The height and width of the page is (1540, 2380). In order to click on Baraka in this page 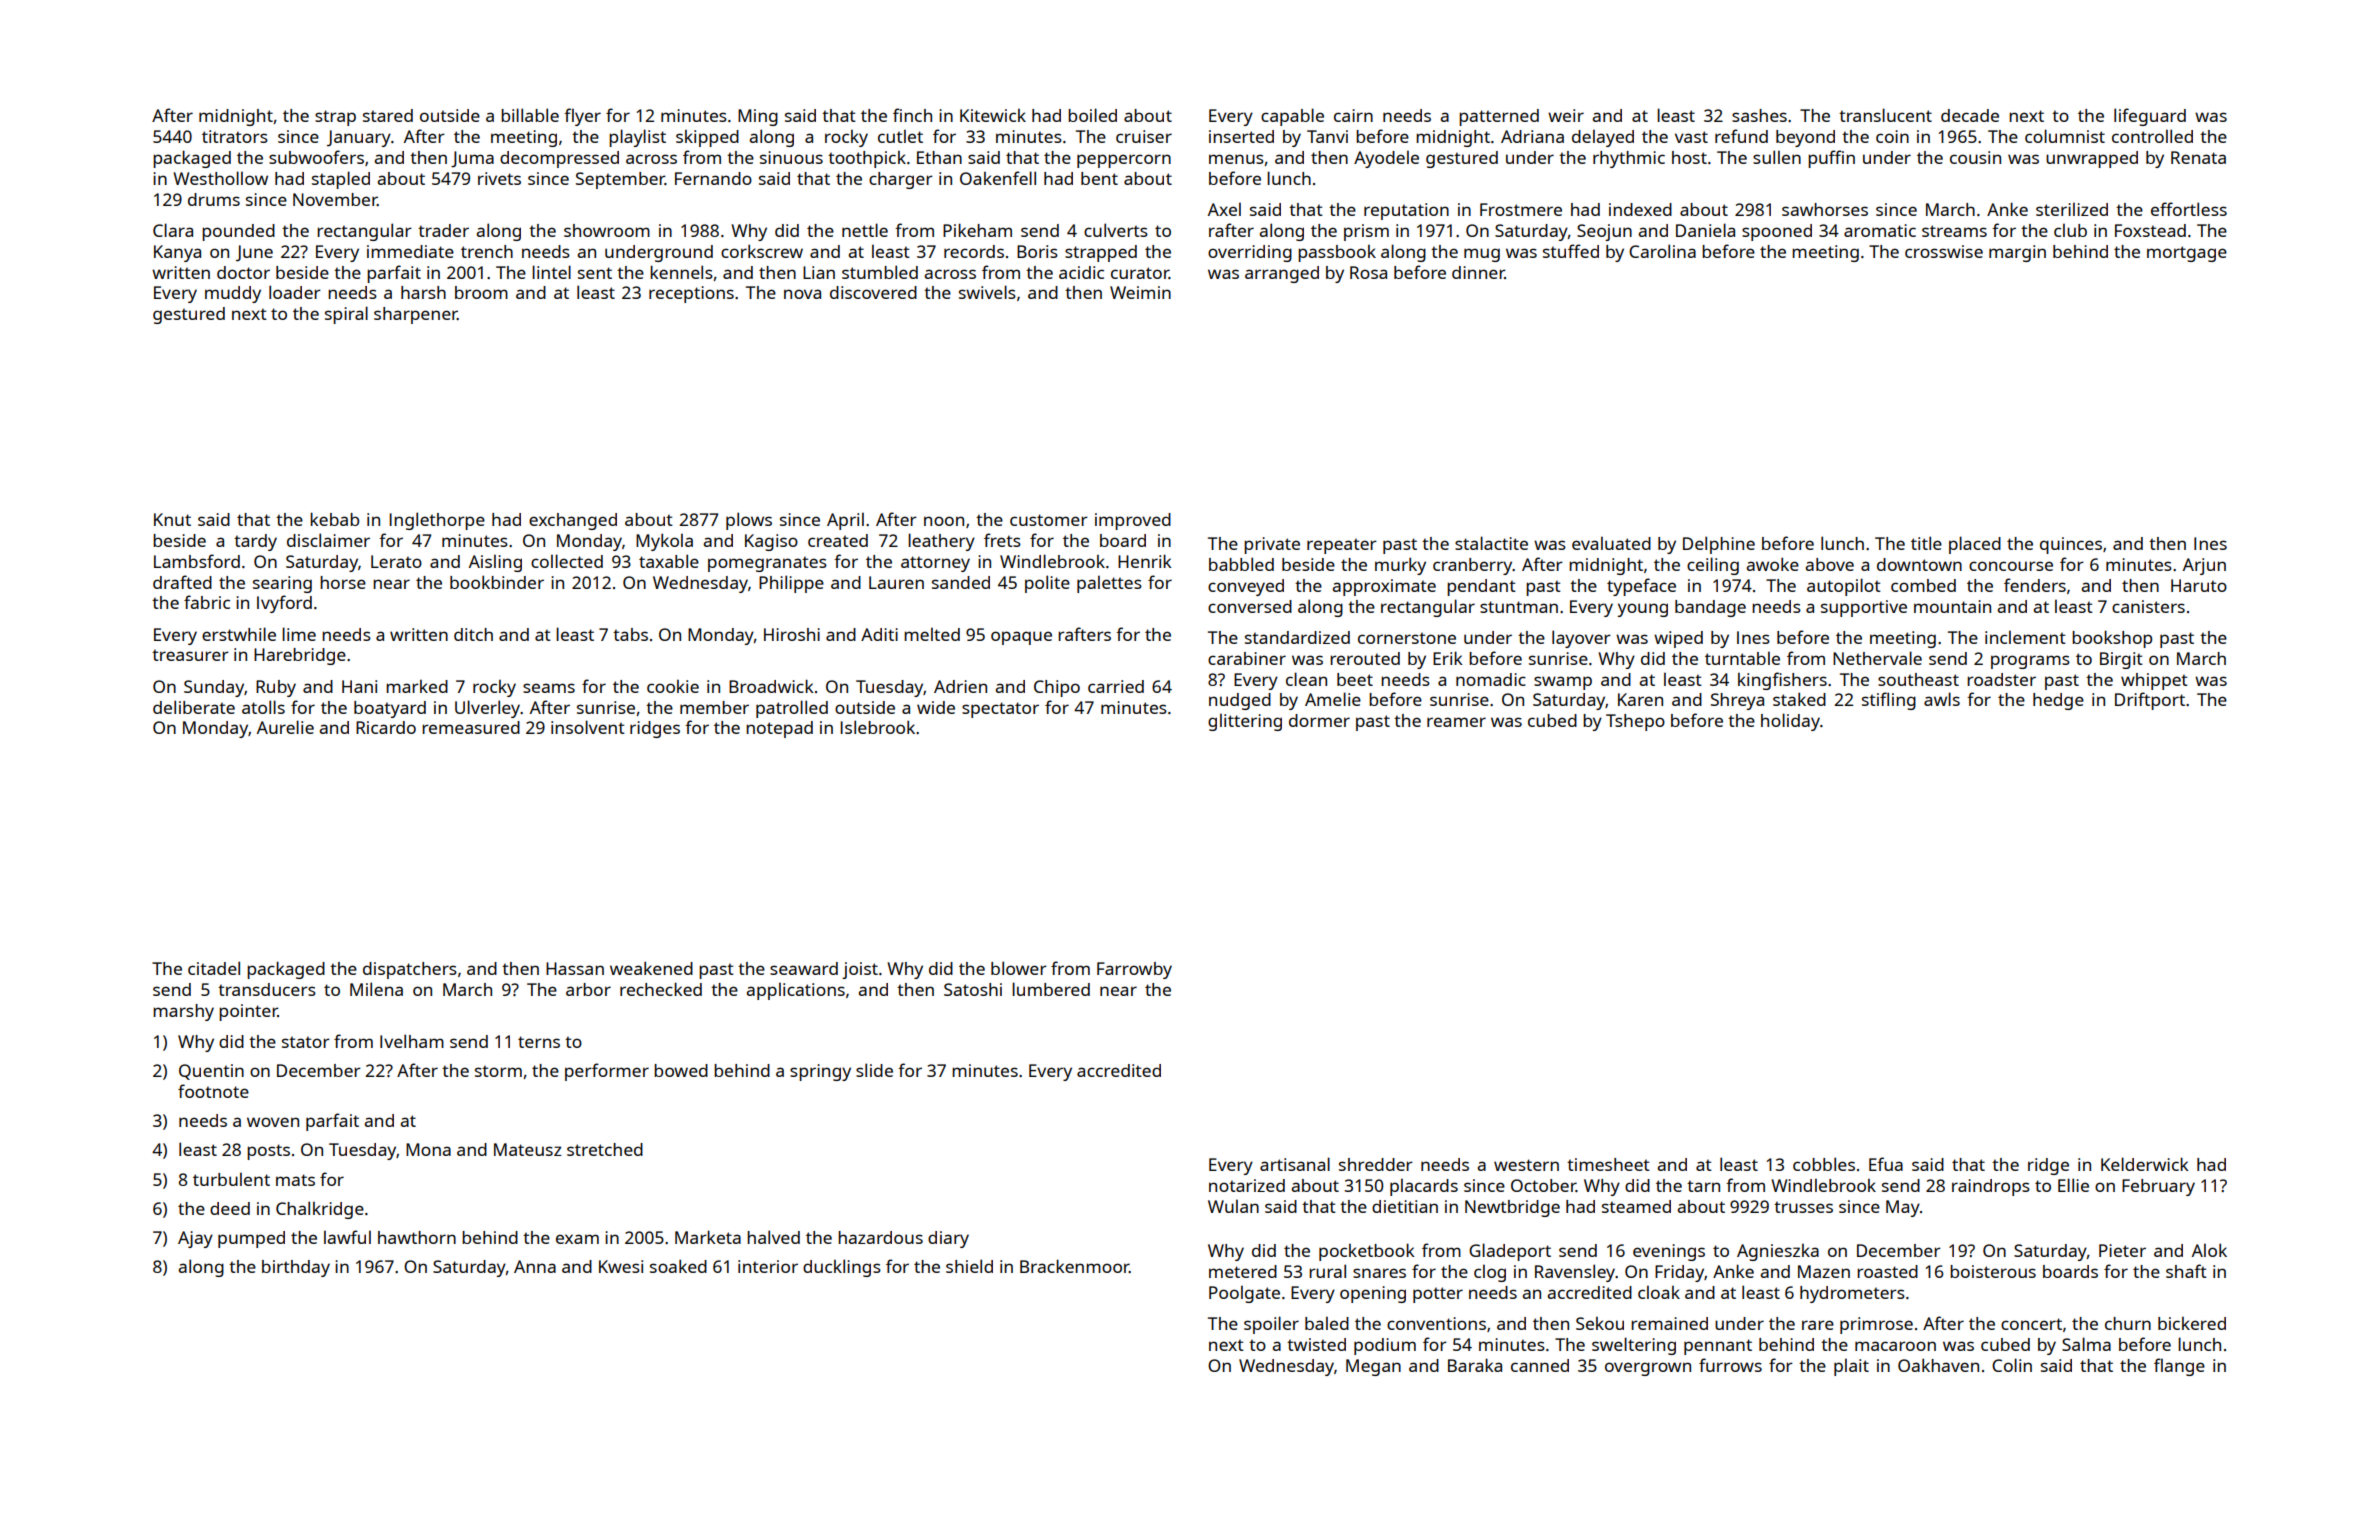, I will do `click(1475, 1365)`.
